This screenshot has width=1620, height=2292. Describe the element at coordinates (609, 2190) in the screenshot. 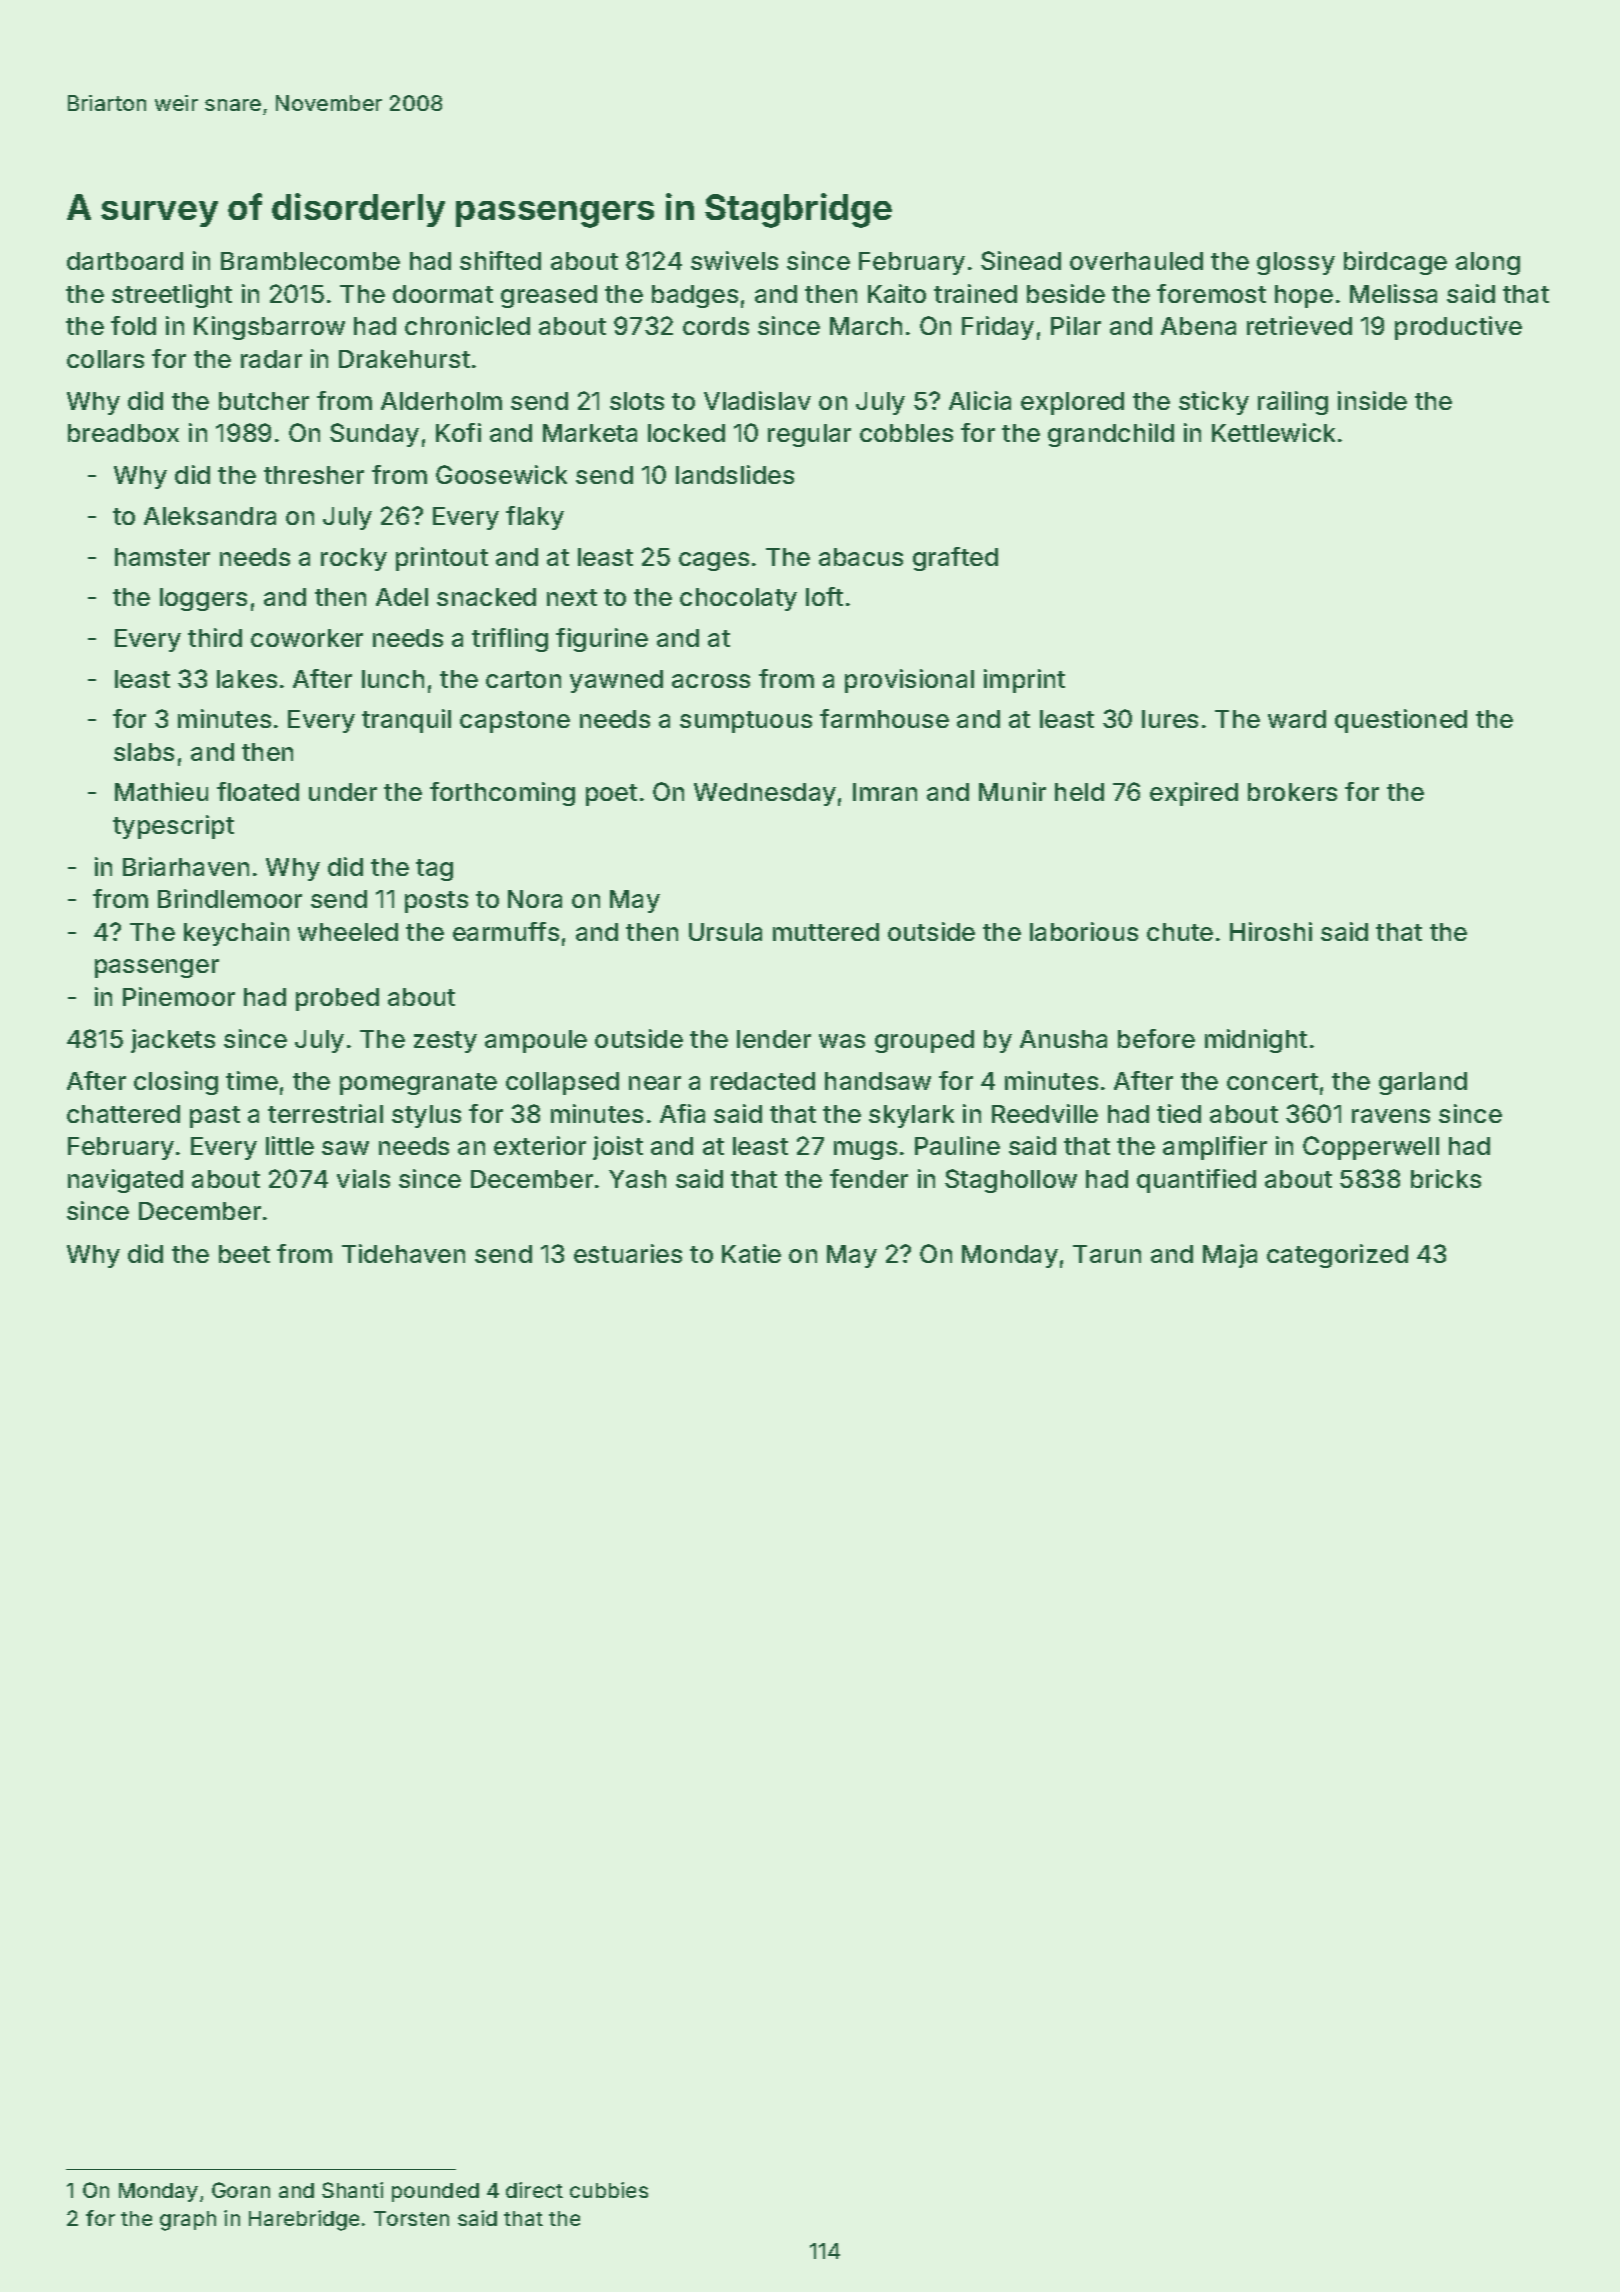

I see `cubbies` at that location.
